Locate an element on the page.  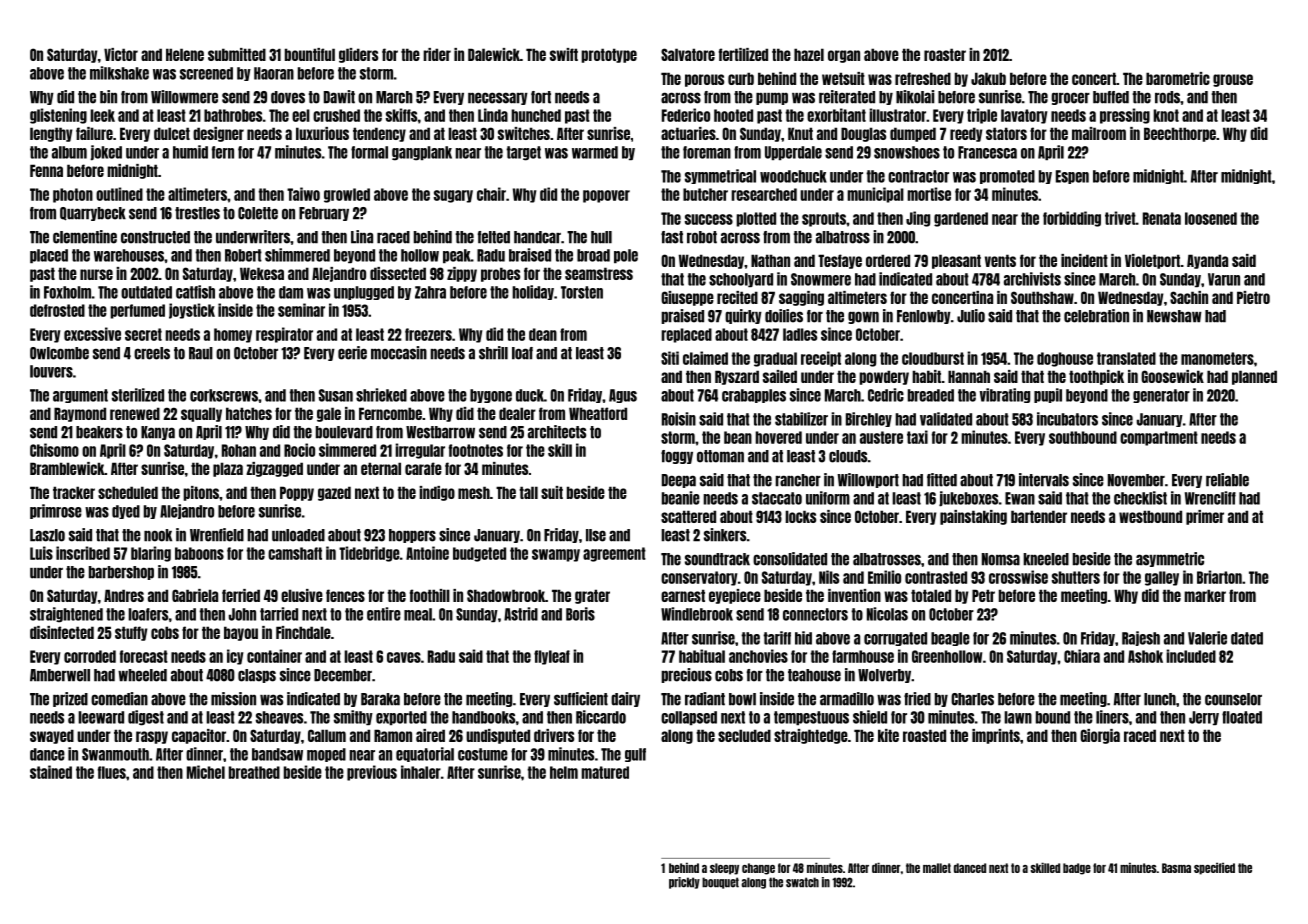
straightedge is located at coordinates (811, 736).
